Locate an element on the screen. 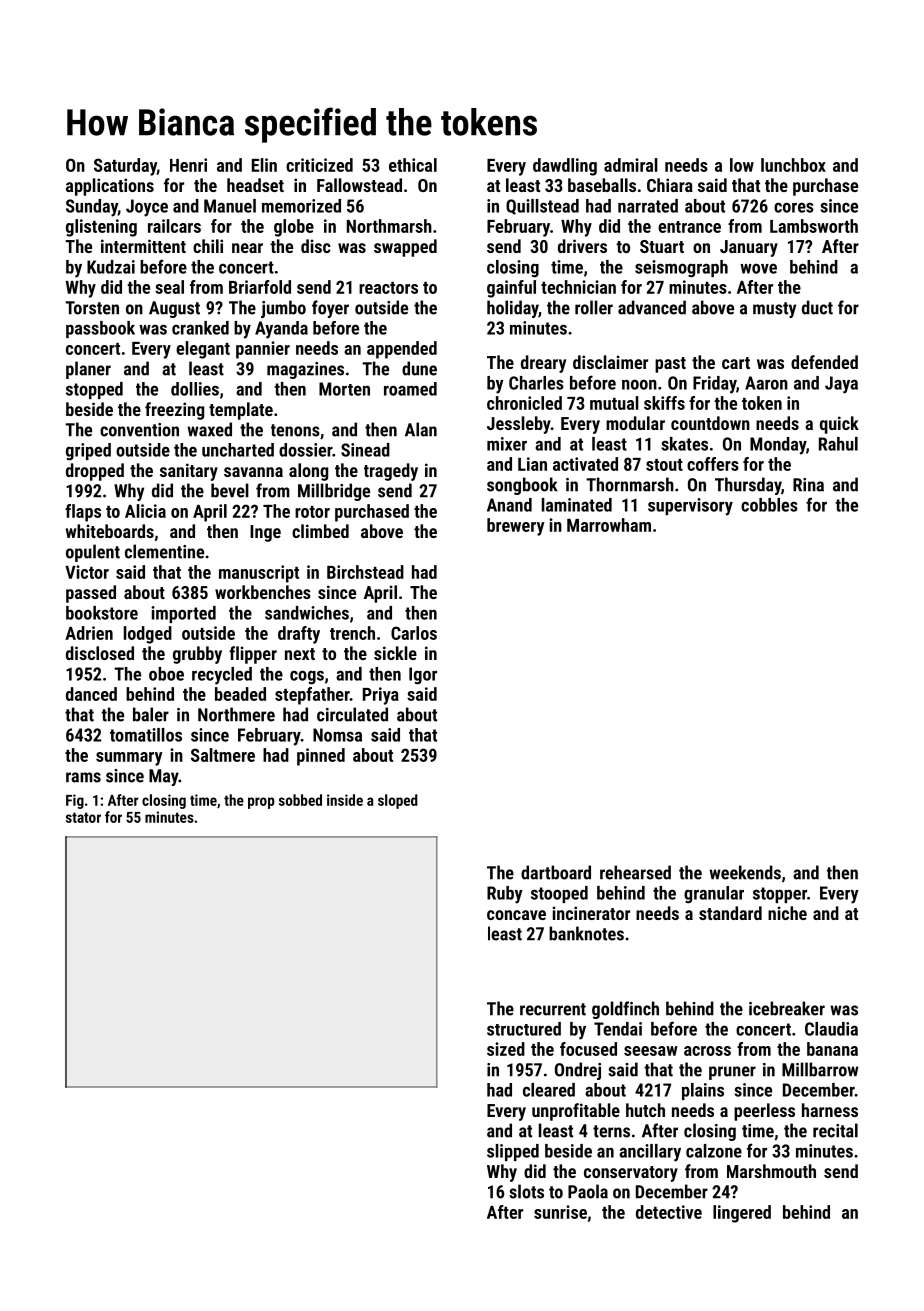 The image size is (924, 1311). concave is located at coordinates (516, 915).
